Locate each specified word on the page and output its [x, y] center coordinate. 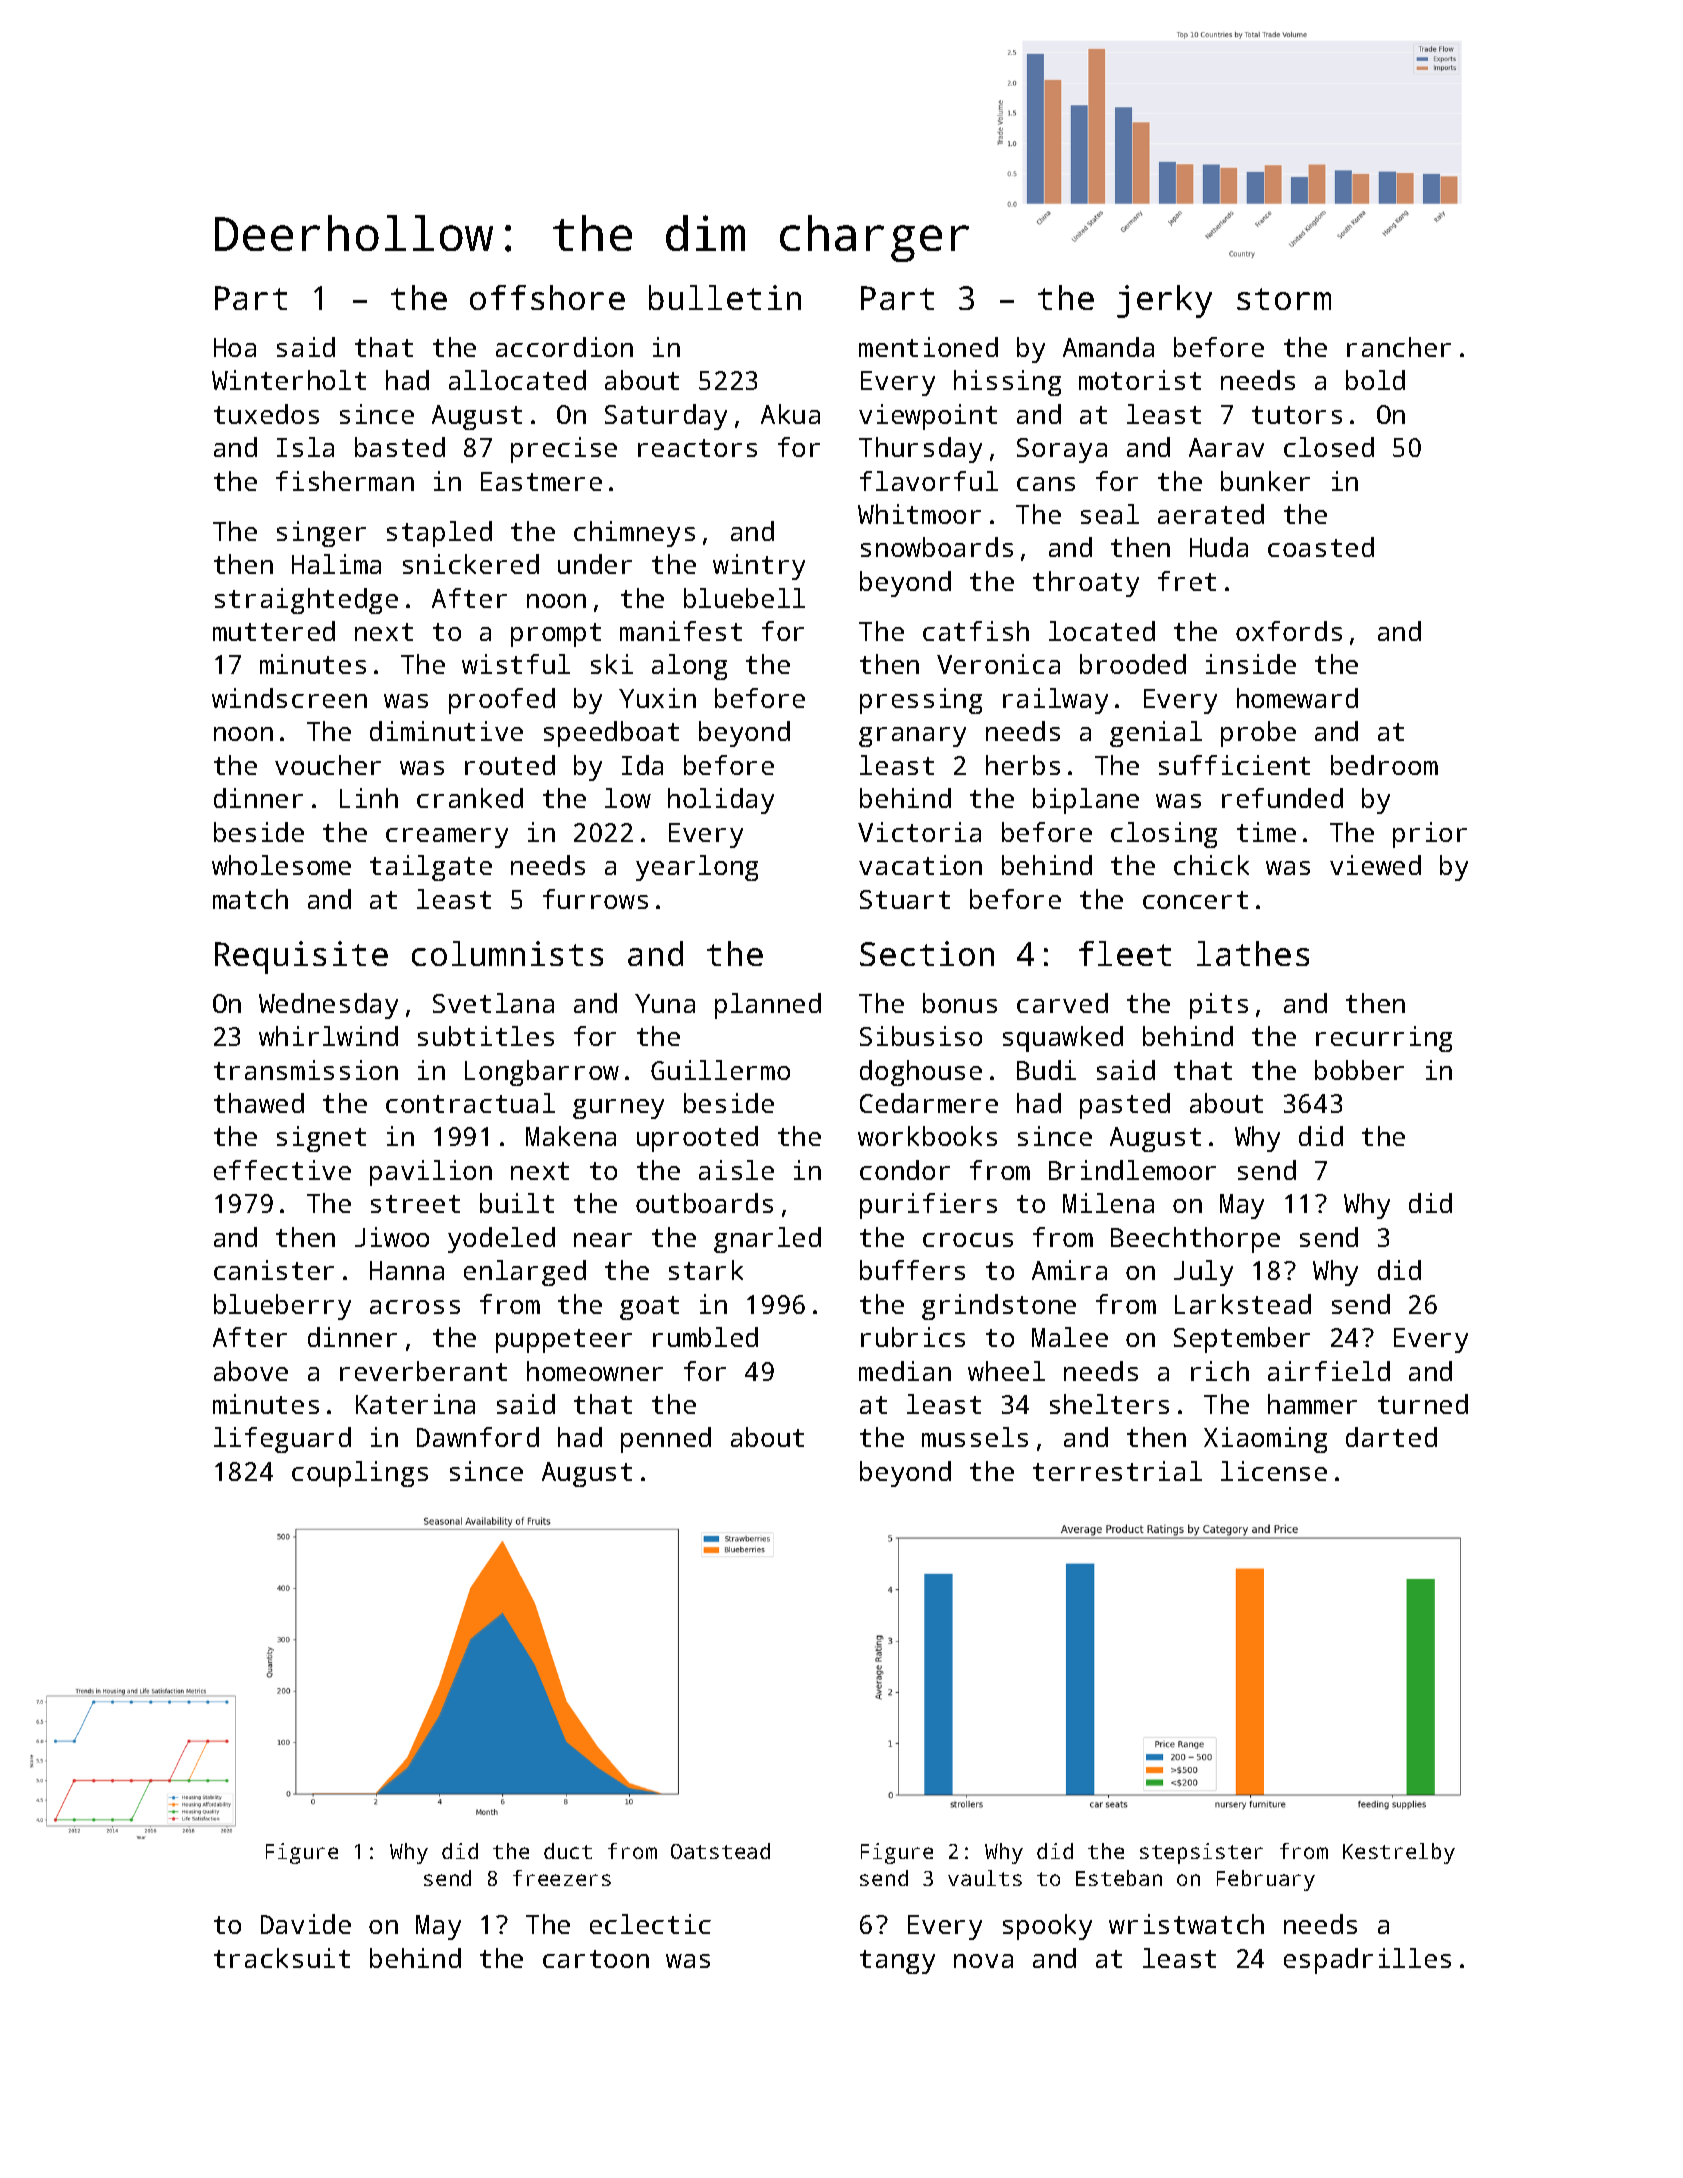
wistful [516, 664]
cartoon [596, 1959]
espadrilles [1367, 1961]
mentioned [928, 347]
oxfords [1289, 631]
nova [983, 1961]
